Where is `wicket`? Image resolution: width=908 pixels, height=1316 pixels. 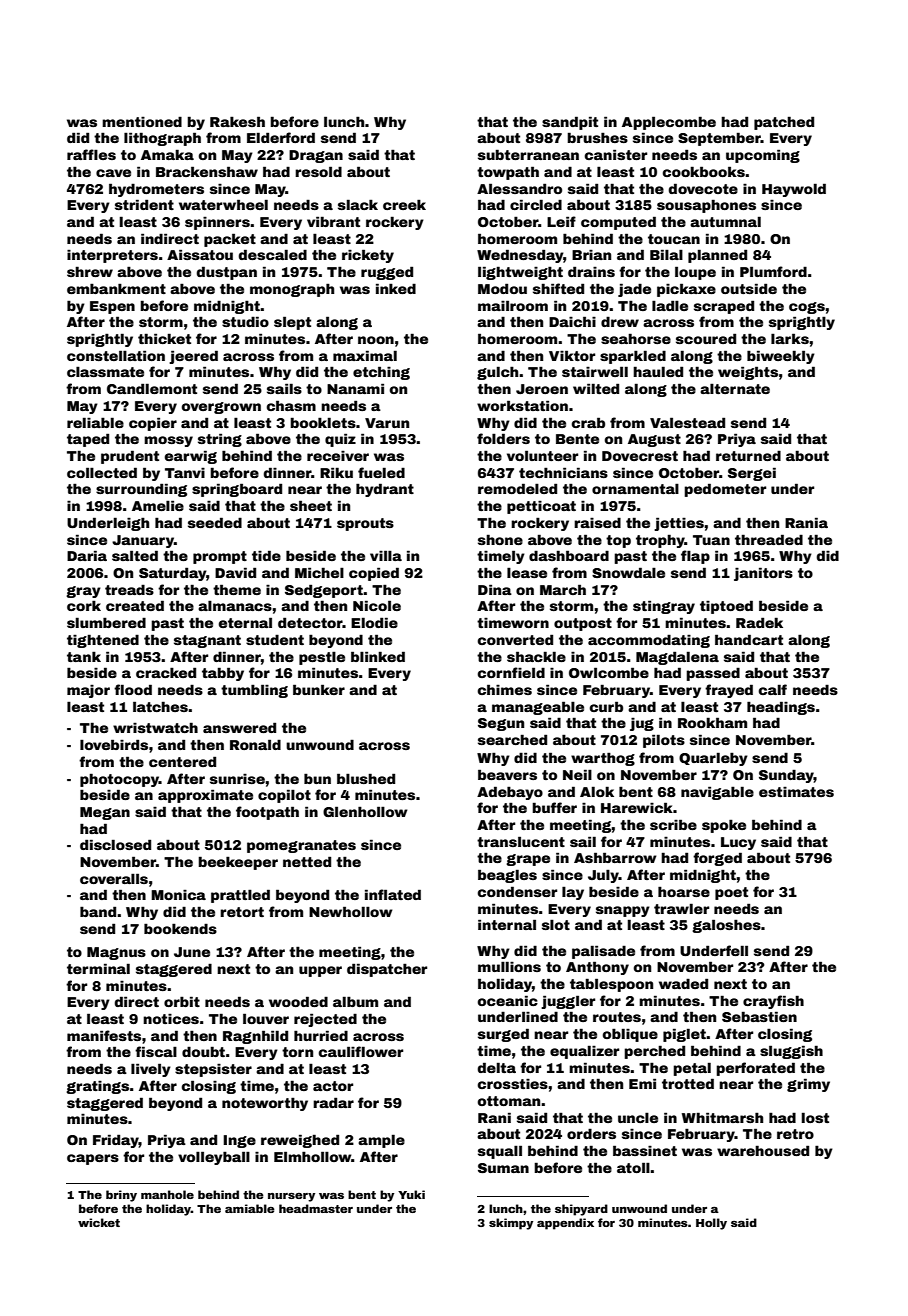 wicket is located at coordinates (99, 1222).
